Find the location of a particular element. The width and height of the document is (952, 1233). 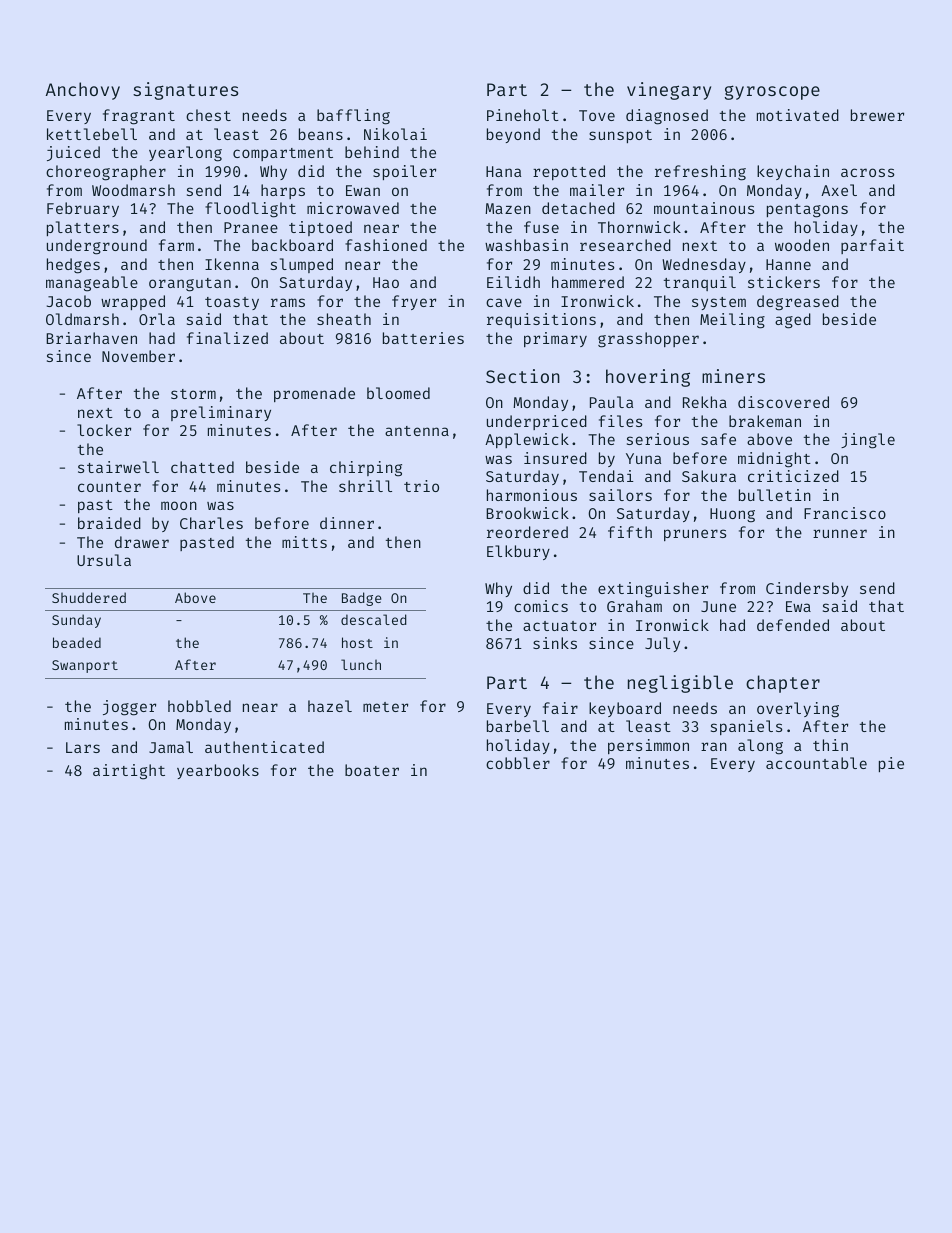

researched is located at coordinates (625, 245).
